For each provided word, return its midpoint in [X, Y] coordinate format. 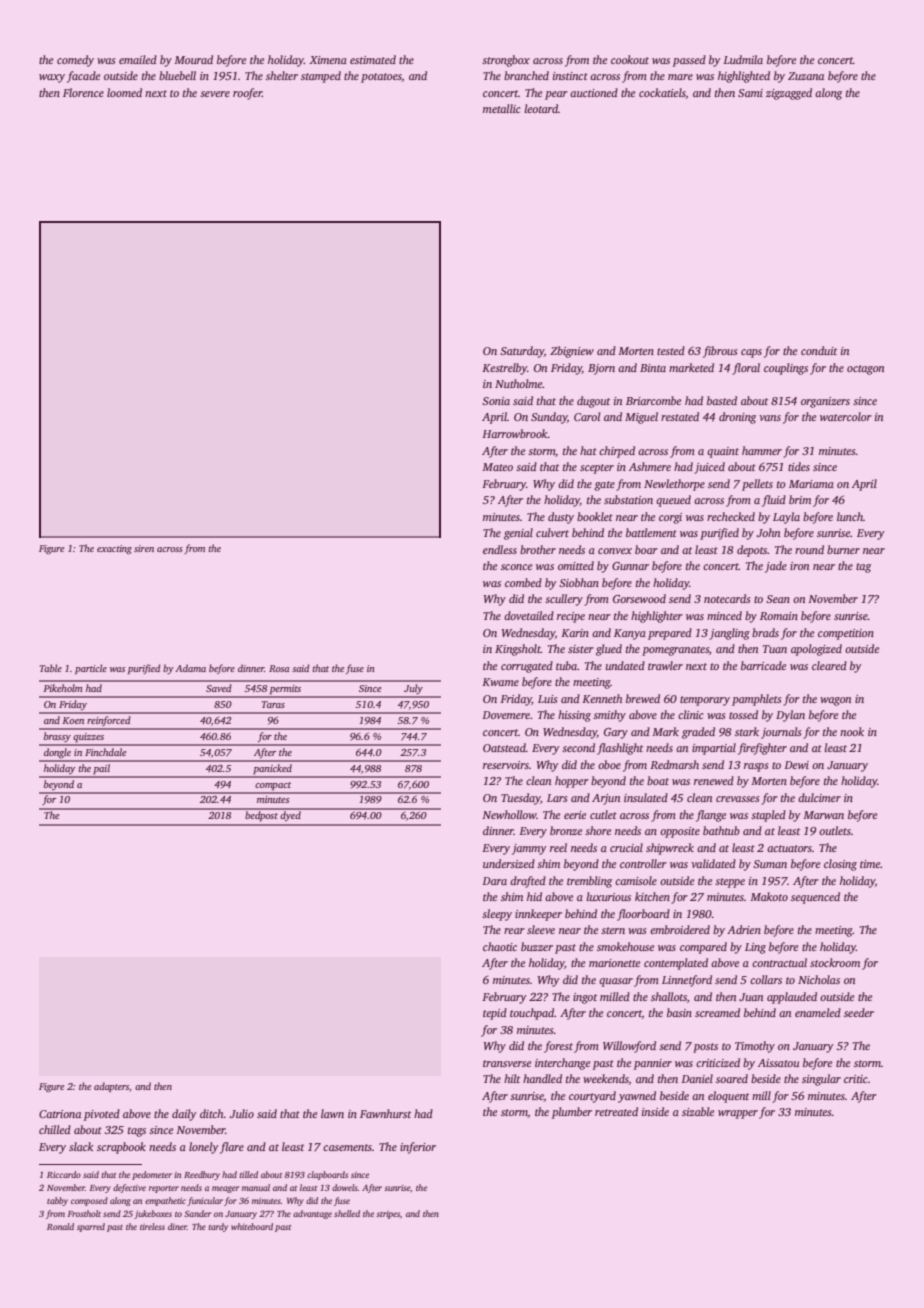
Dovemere [506, 715]
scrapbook [121, 1148]
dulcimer [819, 797]
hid [534, 896]
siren [144, 548]
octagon [865, 370]
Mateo [497, 467]
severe [215, 94]
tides [799, 466]
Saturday [522, 352]
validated [713, 863]
